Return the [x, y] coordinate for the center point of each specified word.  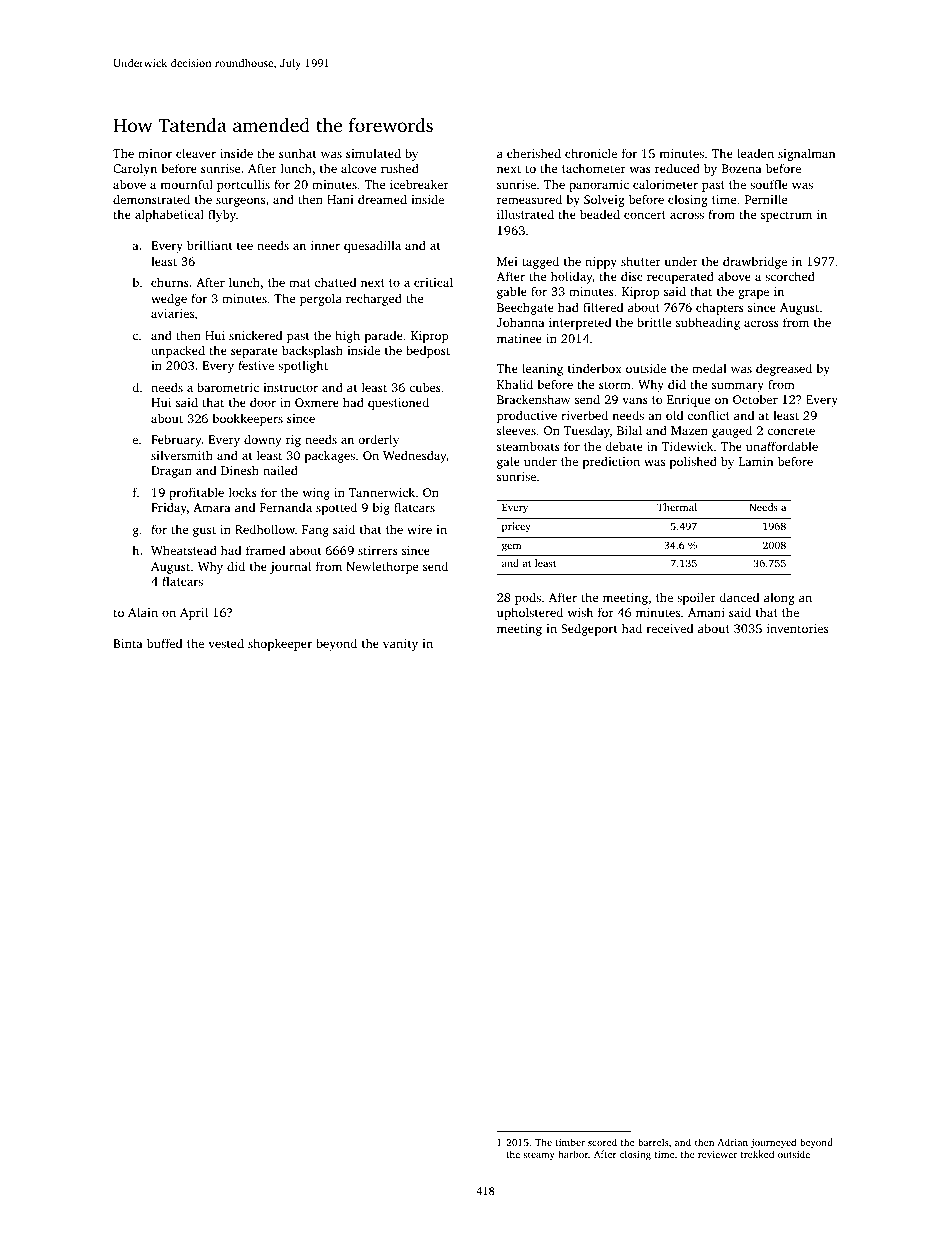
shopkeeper [280, 644]
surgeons [240, 202]
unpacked [178, 351]
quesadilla [372, 246]
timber [570, 1142]
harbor [573, 1154]
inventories [797, 628]
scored [602, 1142]
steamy [539, 1156]
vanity [400, 645]
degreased [784, 369]
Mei [507, 261]
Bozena [742, 168]
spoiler [696, 598]
